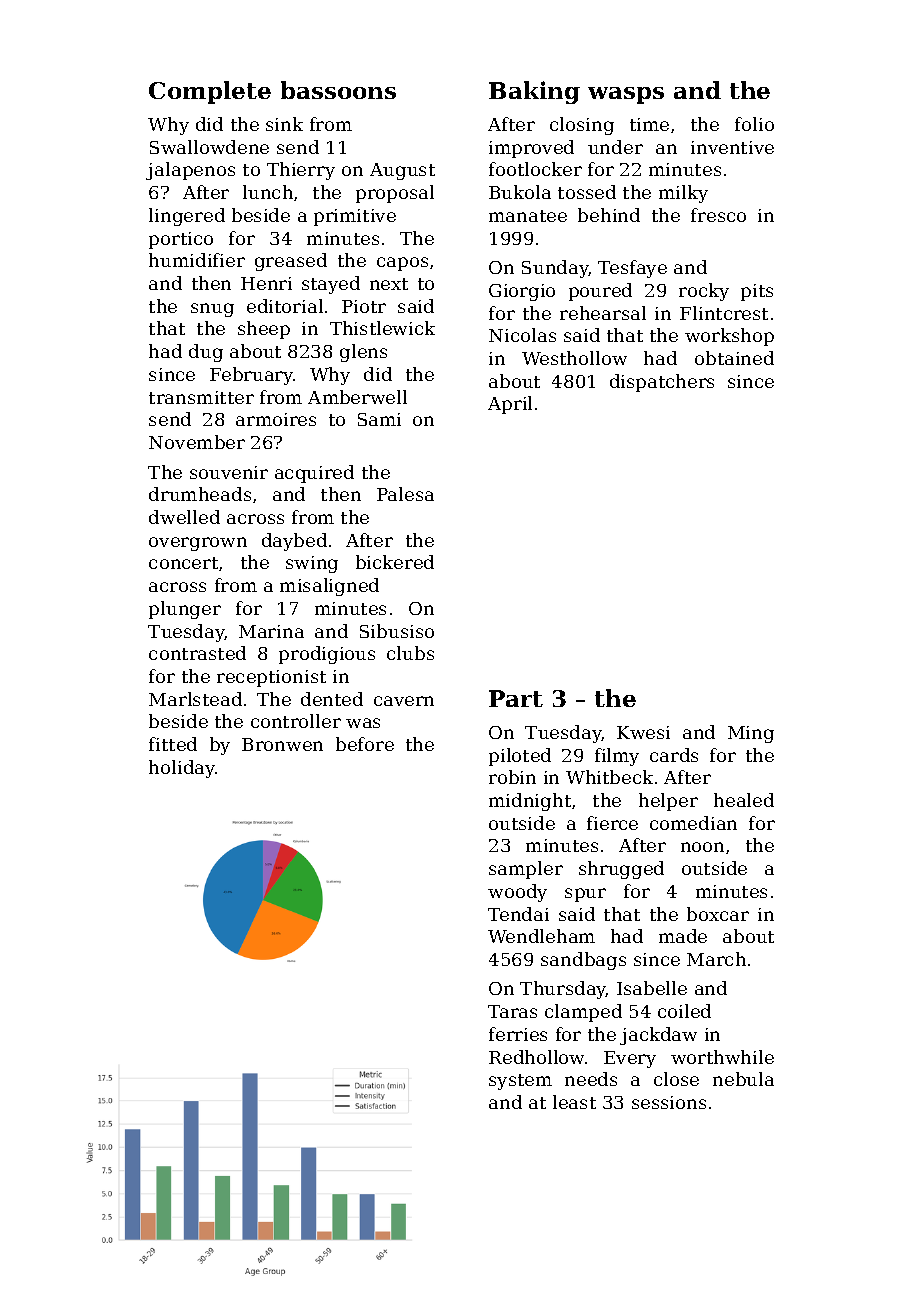 The image size is (924, 1311). What do you see at coordinates (743, 1079) in the screenshot?
I see `nebula` at bounding box center [743, 1079].
